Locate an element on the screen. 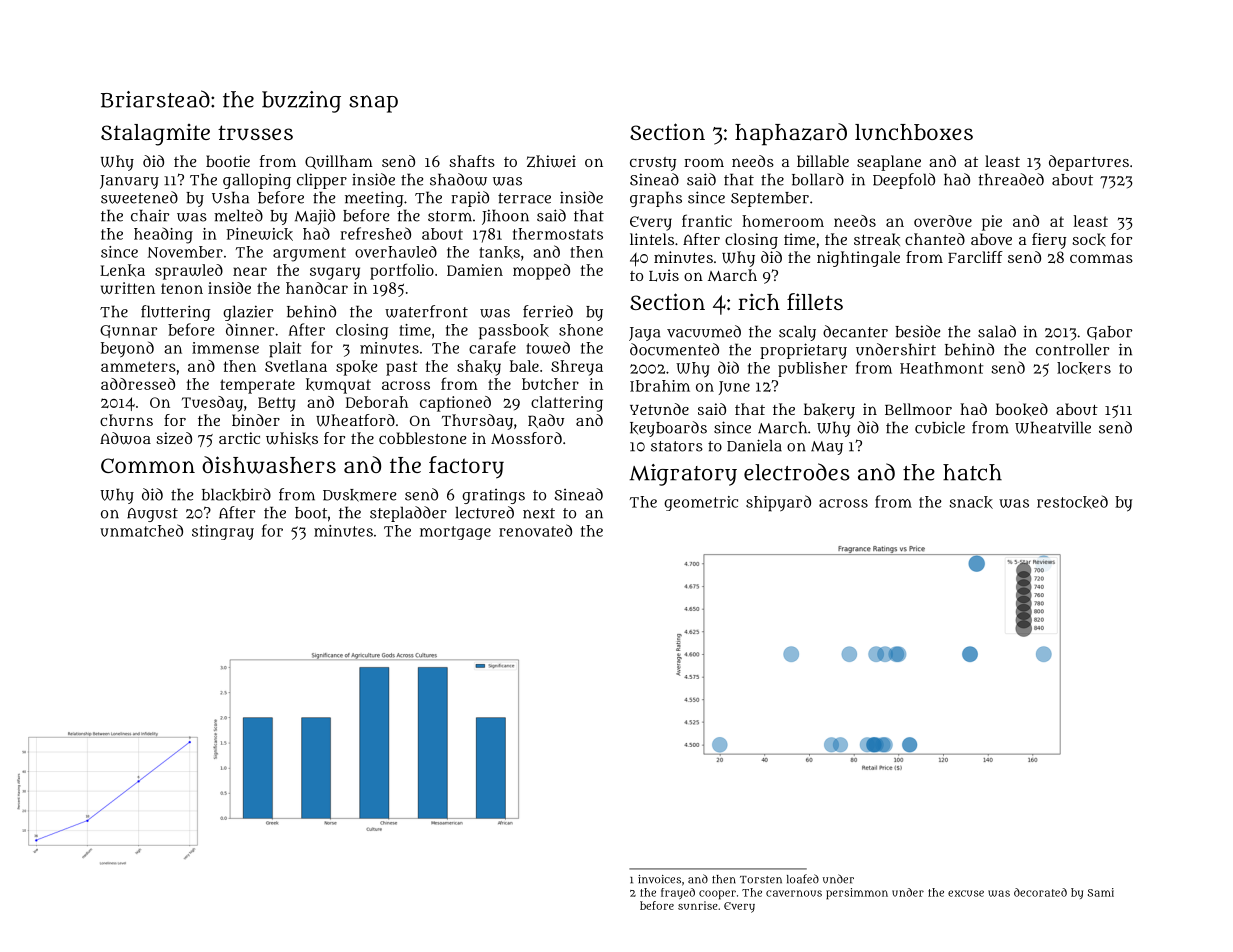 The width and height of the screenshot is (1233, 952). Stalagmite is located at coordinates (155, 135).
